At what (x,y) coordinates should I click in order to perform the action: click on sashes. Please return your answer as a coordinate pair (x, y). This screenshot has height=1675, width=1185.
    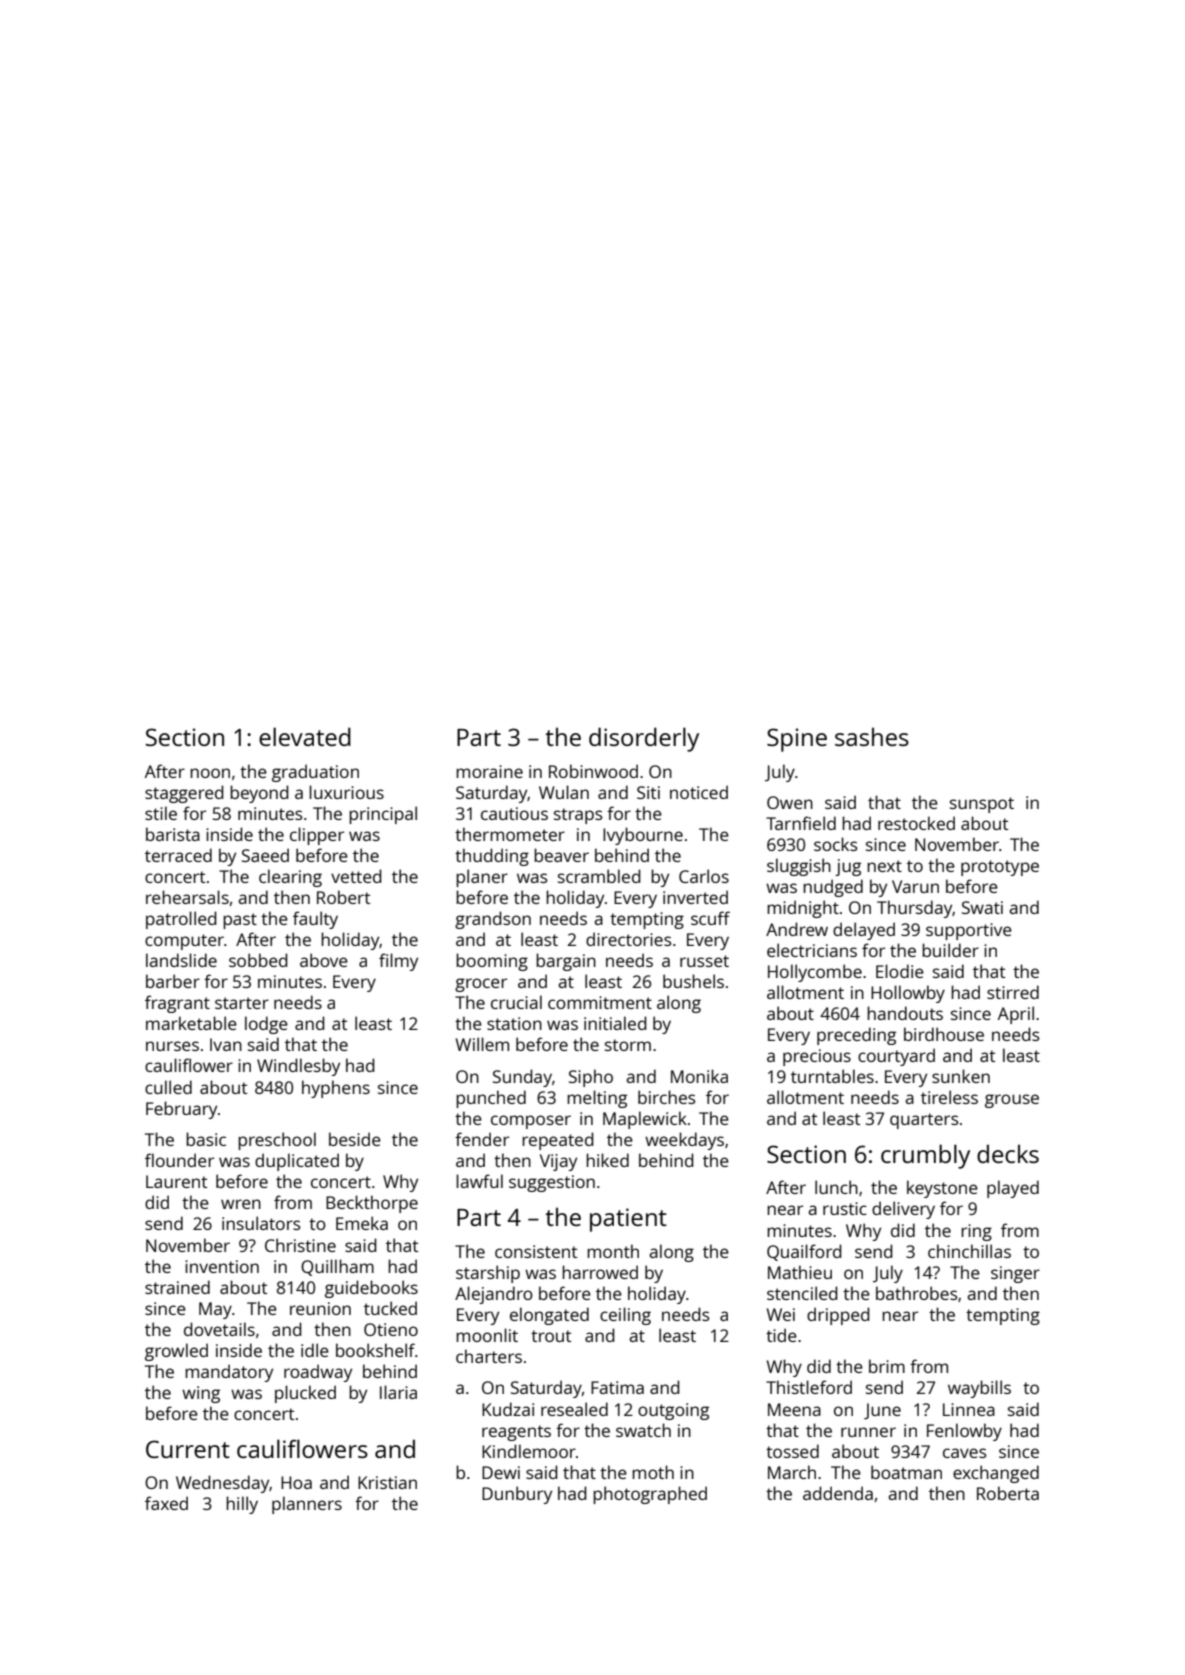
    Looking at the image, I should click on (872, 736).
